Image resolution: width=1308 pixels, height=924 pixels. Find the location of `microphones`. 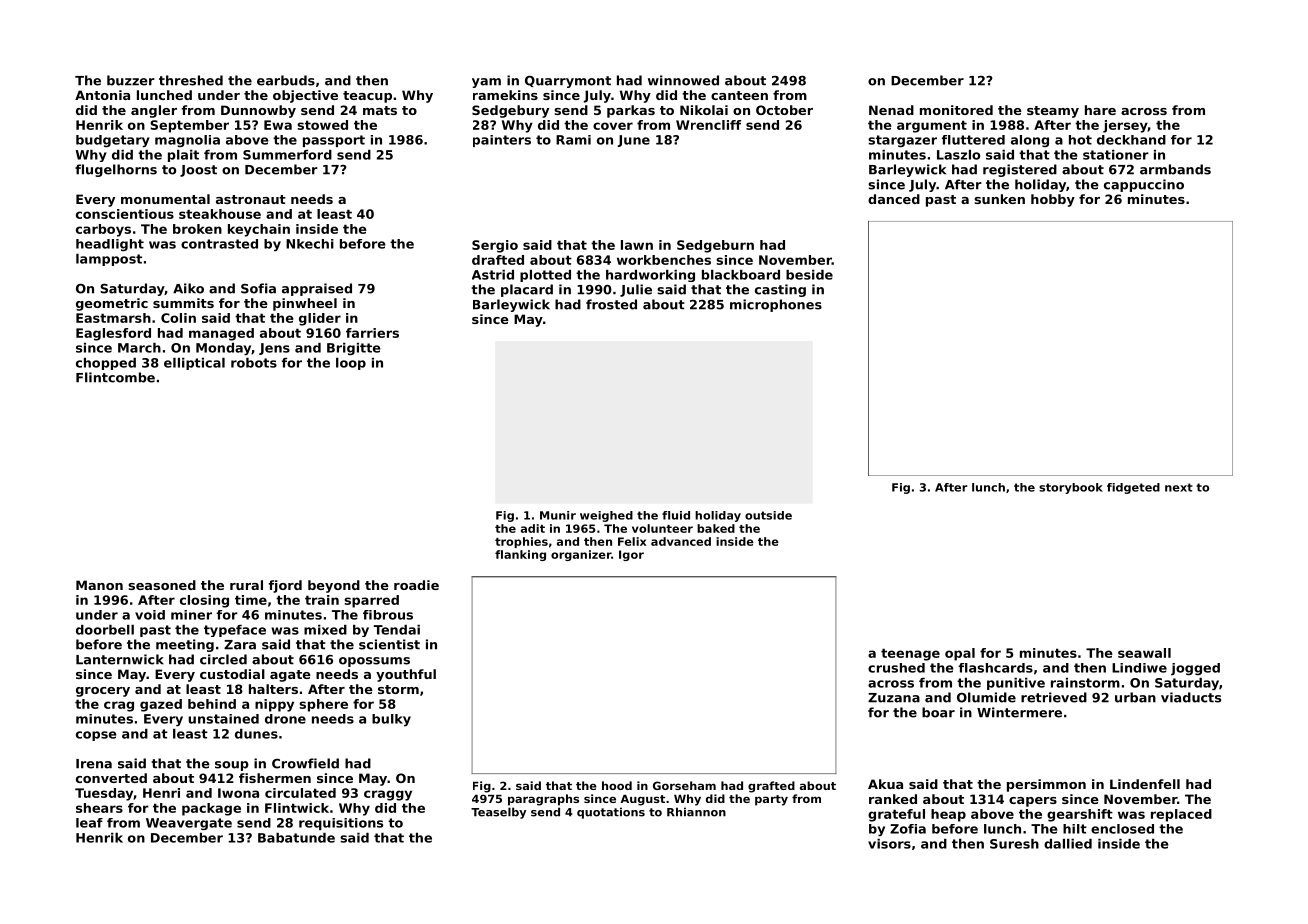

microphones is located at coordinates (776, 305).
